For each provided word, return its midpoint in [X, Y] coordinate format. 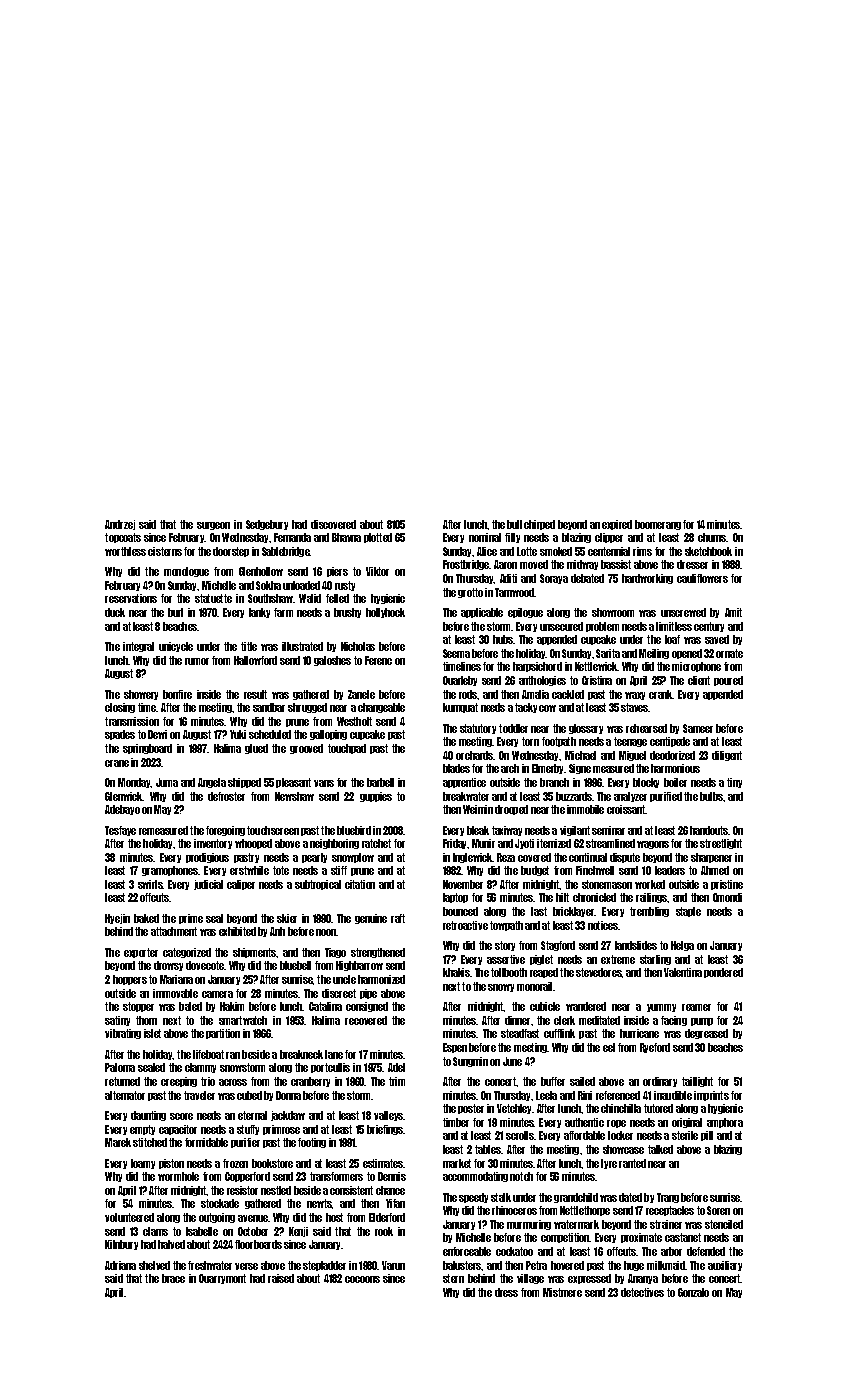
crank [661, 694]
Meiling [654, 654]
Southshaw [270, 598]
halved [171, 1244]
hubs [503, 639]
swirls [150, 884]
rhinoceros [514, 1210]
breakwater [466, 796]
